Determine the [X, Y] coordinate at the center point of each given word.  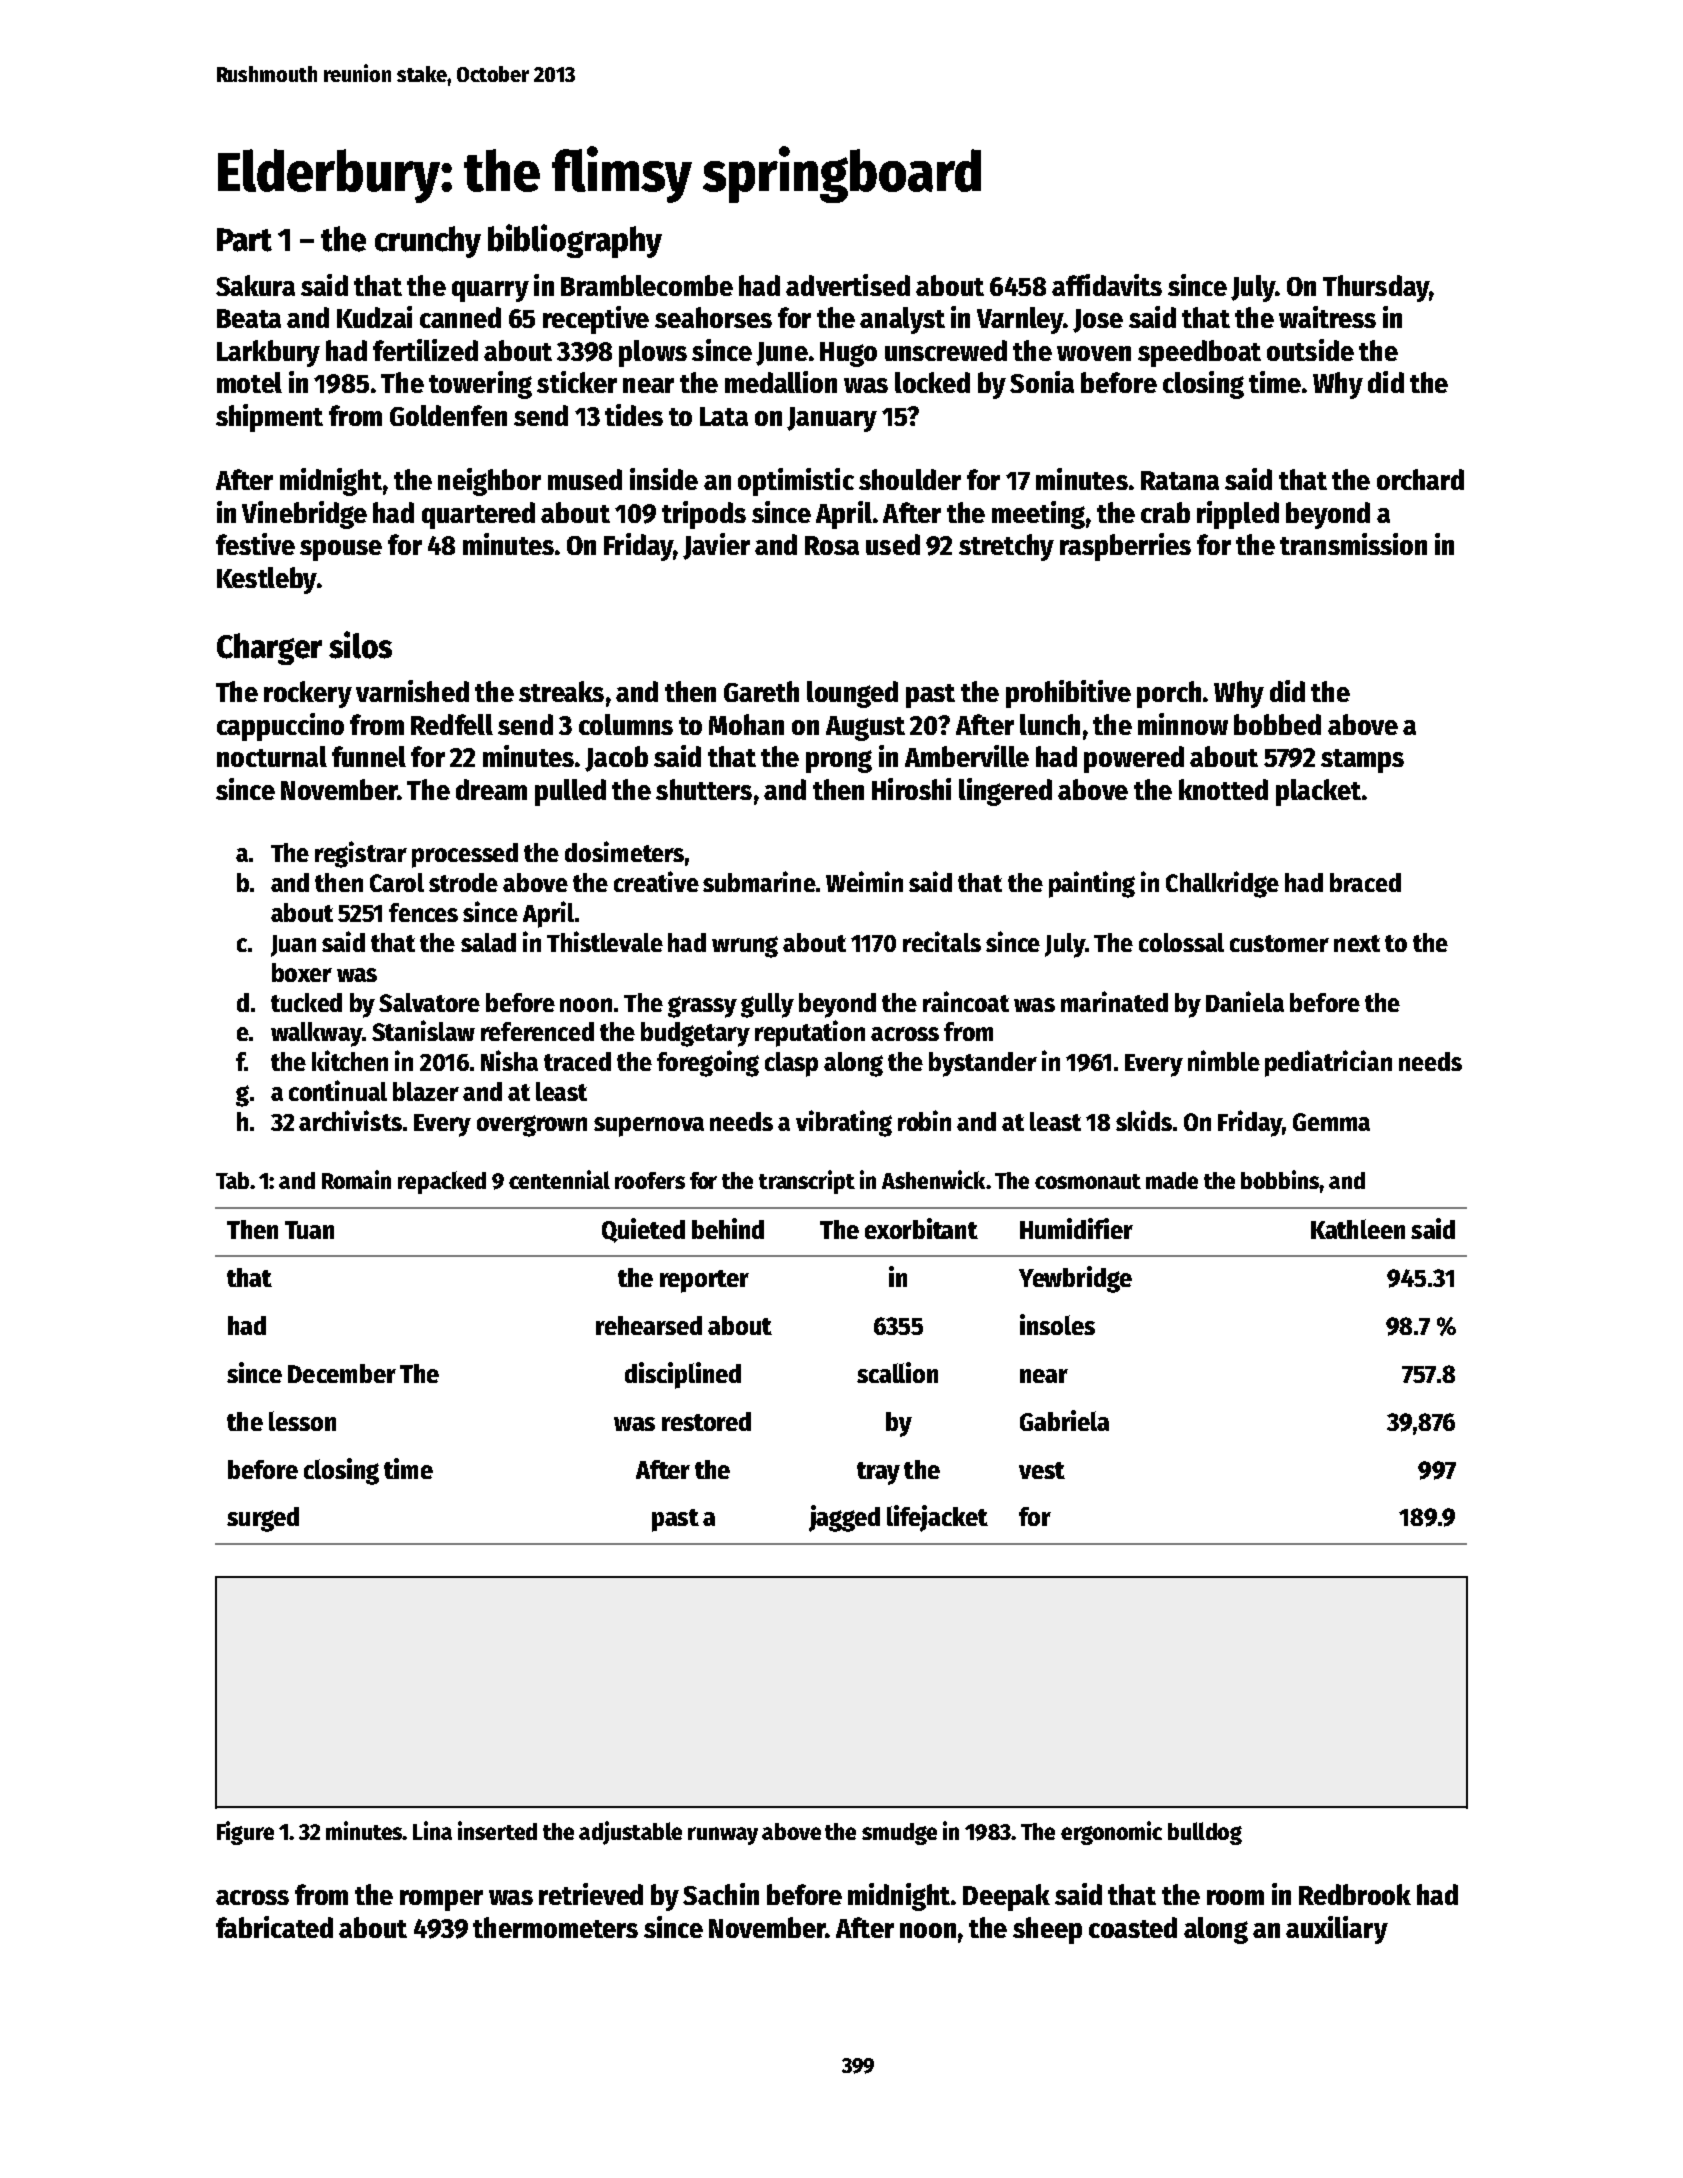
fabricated [274, 1927]
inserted [497, 1830]
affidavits [1107, 285]
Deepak [1006, 1897]
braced [1365, 882]
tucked [306, 1002]
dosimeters [624, 851]
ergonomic [1111, 1833]
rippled [1238, 515]
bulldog [1205, 1833]
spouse [341, 550]
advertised [848, 285]
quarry [490, 291]
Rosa [832, 545]
